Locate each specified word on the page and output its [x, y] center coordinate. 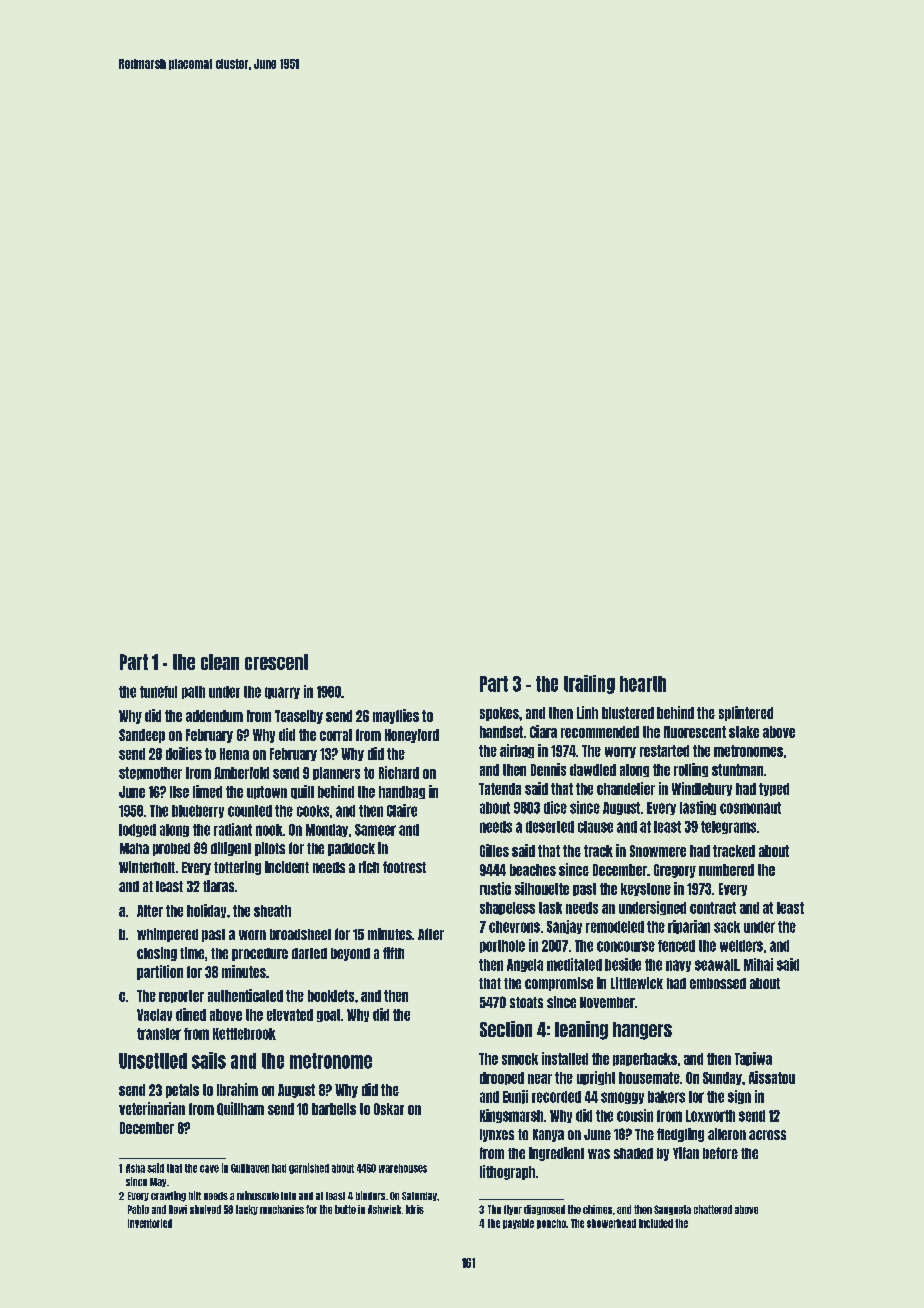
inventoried [150, 1223]
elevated [290, 1015]
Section [506, 1029]
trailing [589, 684]
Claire [402, 810]
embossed [718, 983]
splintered [746, 713]
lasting [698, 808]
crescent [276, 662]
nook [269, 830]
